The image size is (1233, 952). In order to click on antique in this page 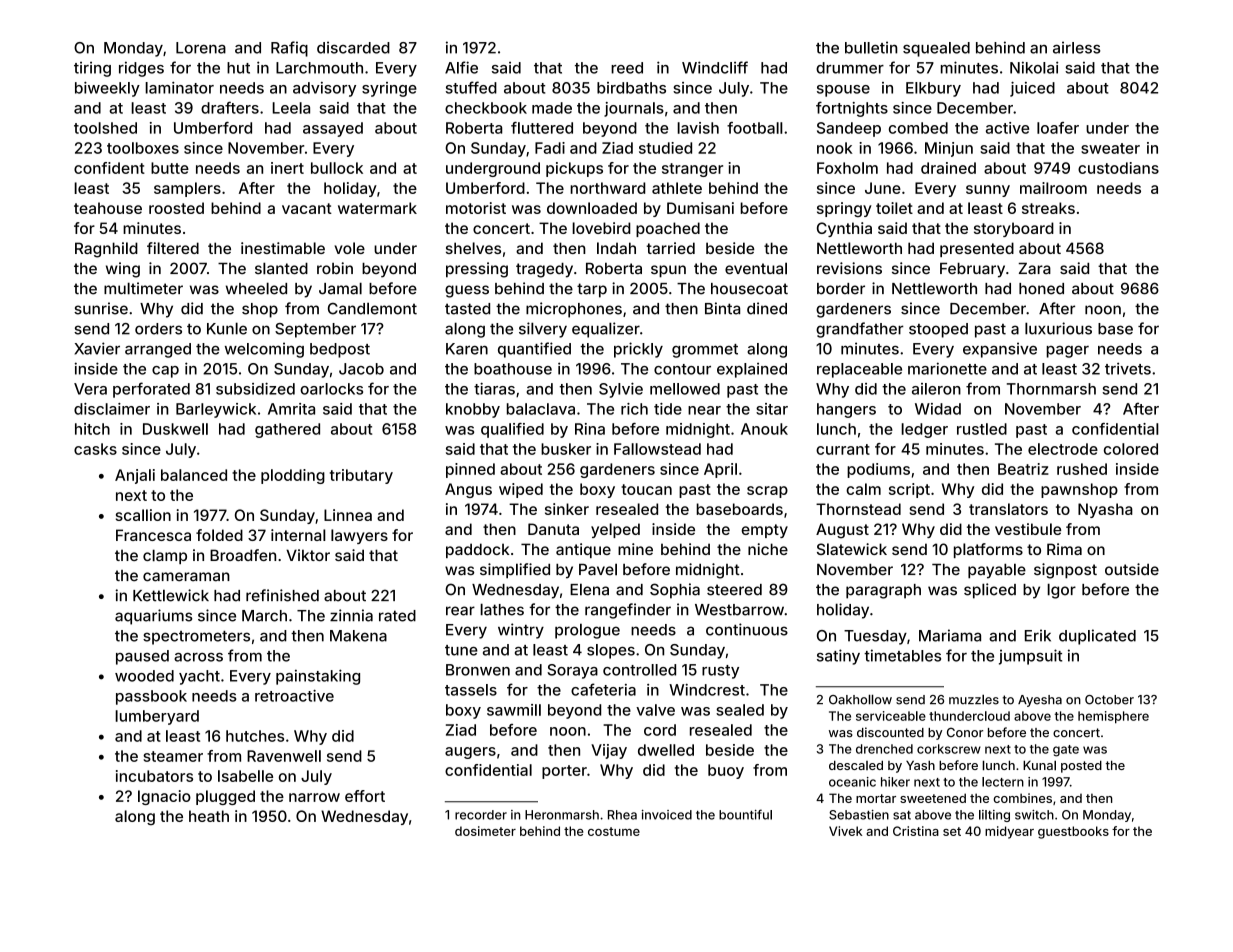, I will do `click(583, 550)`.
